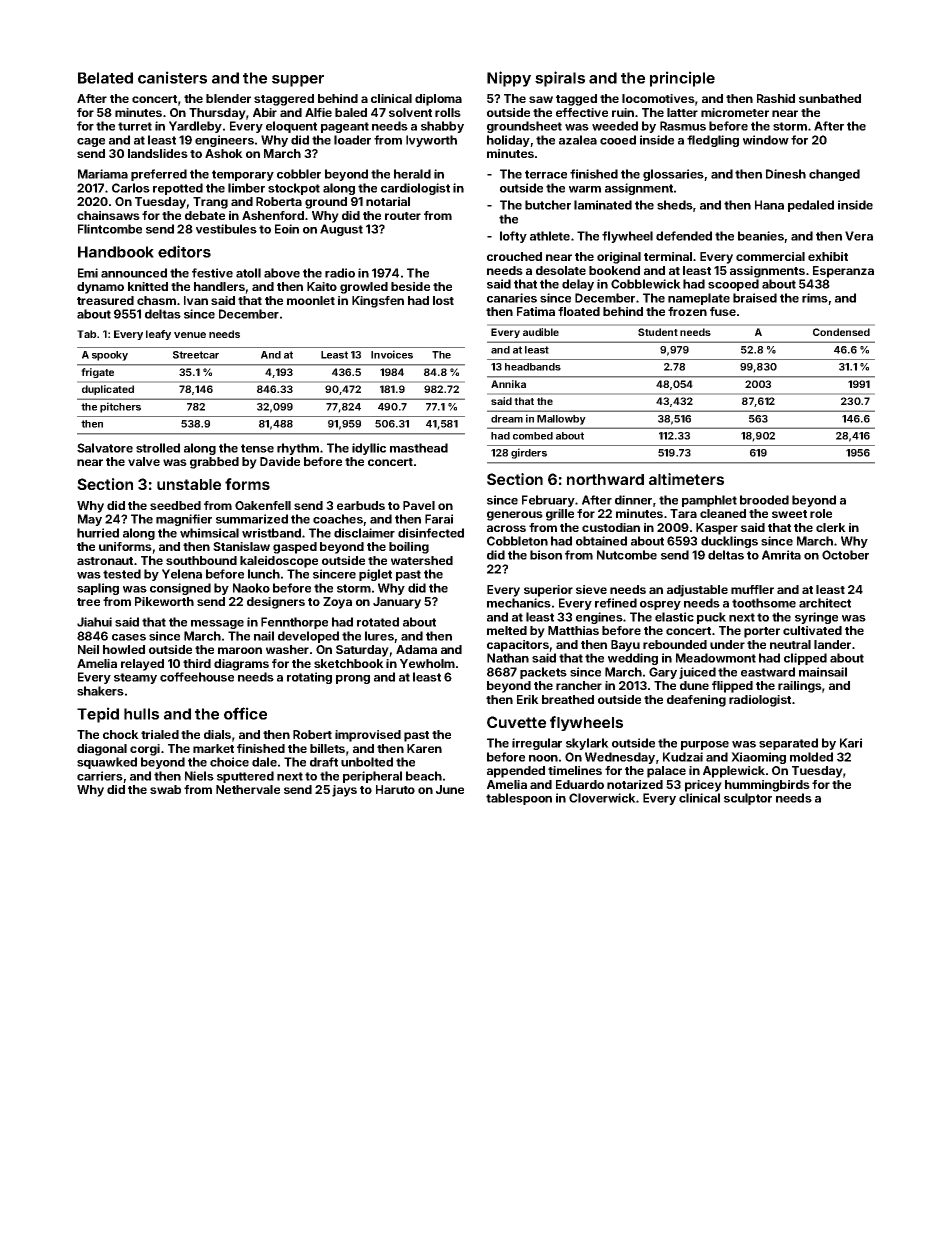  What do you see at coordinates (512, 298) in the screenshot?
I see `canaries` at bounding box center [512, 298].
